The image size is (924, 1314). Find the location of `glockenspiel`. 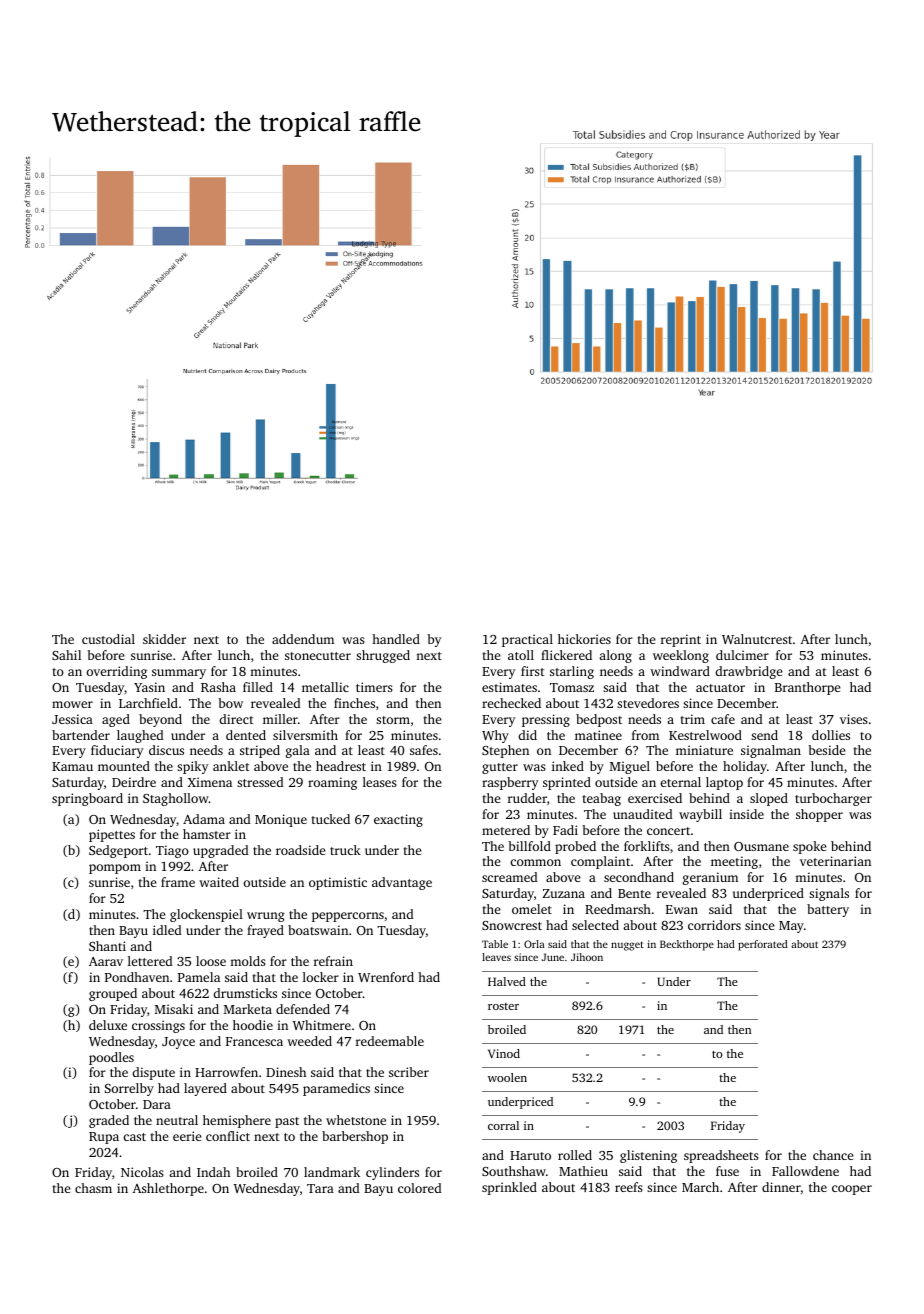

glockenspiel is located at coordinates (206, 915).
